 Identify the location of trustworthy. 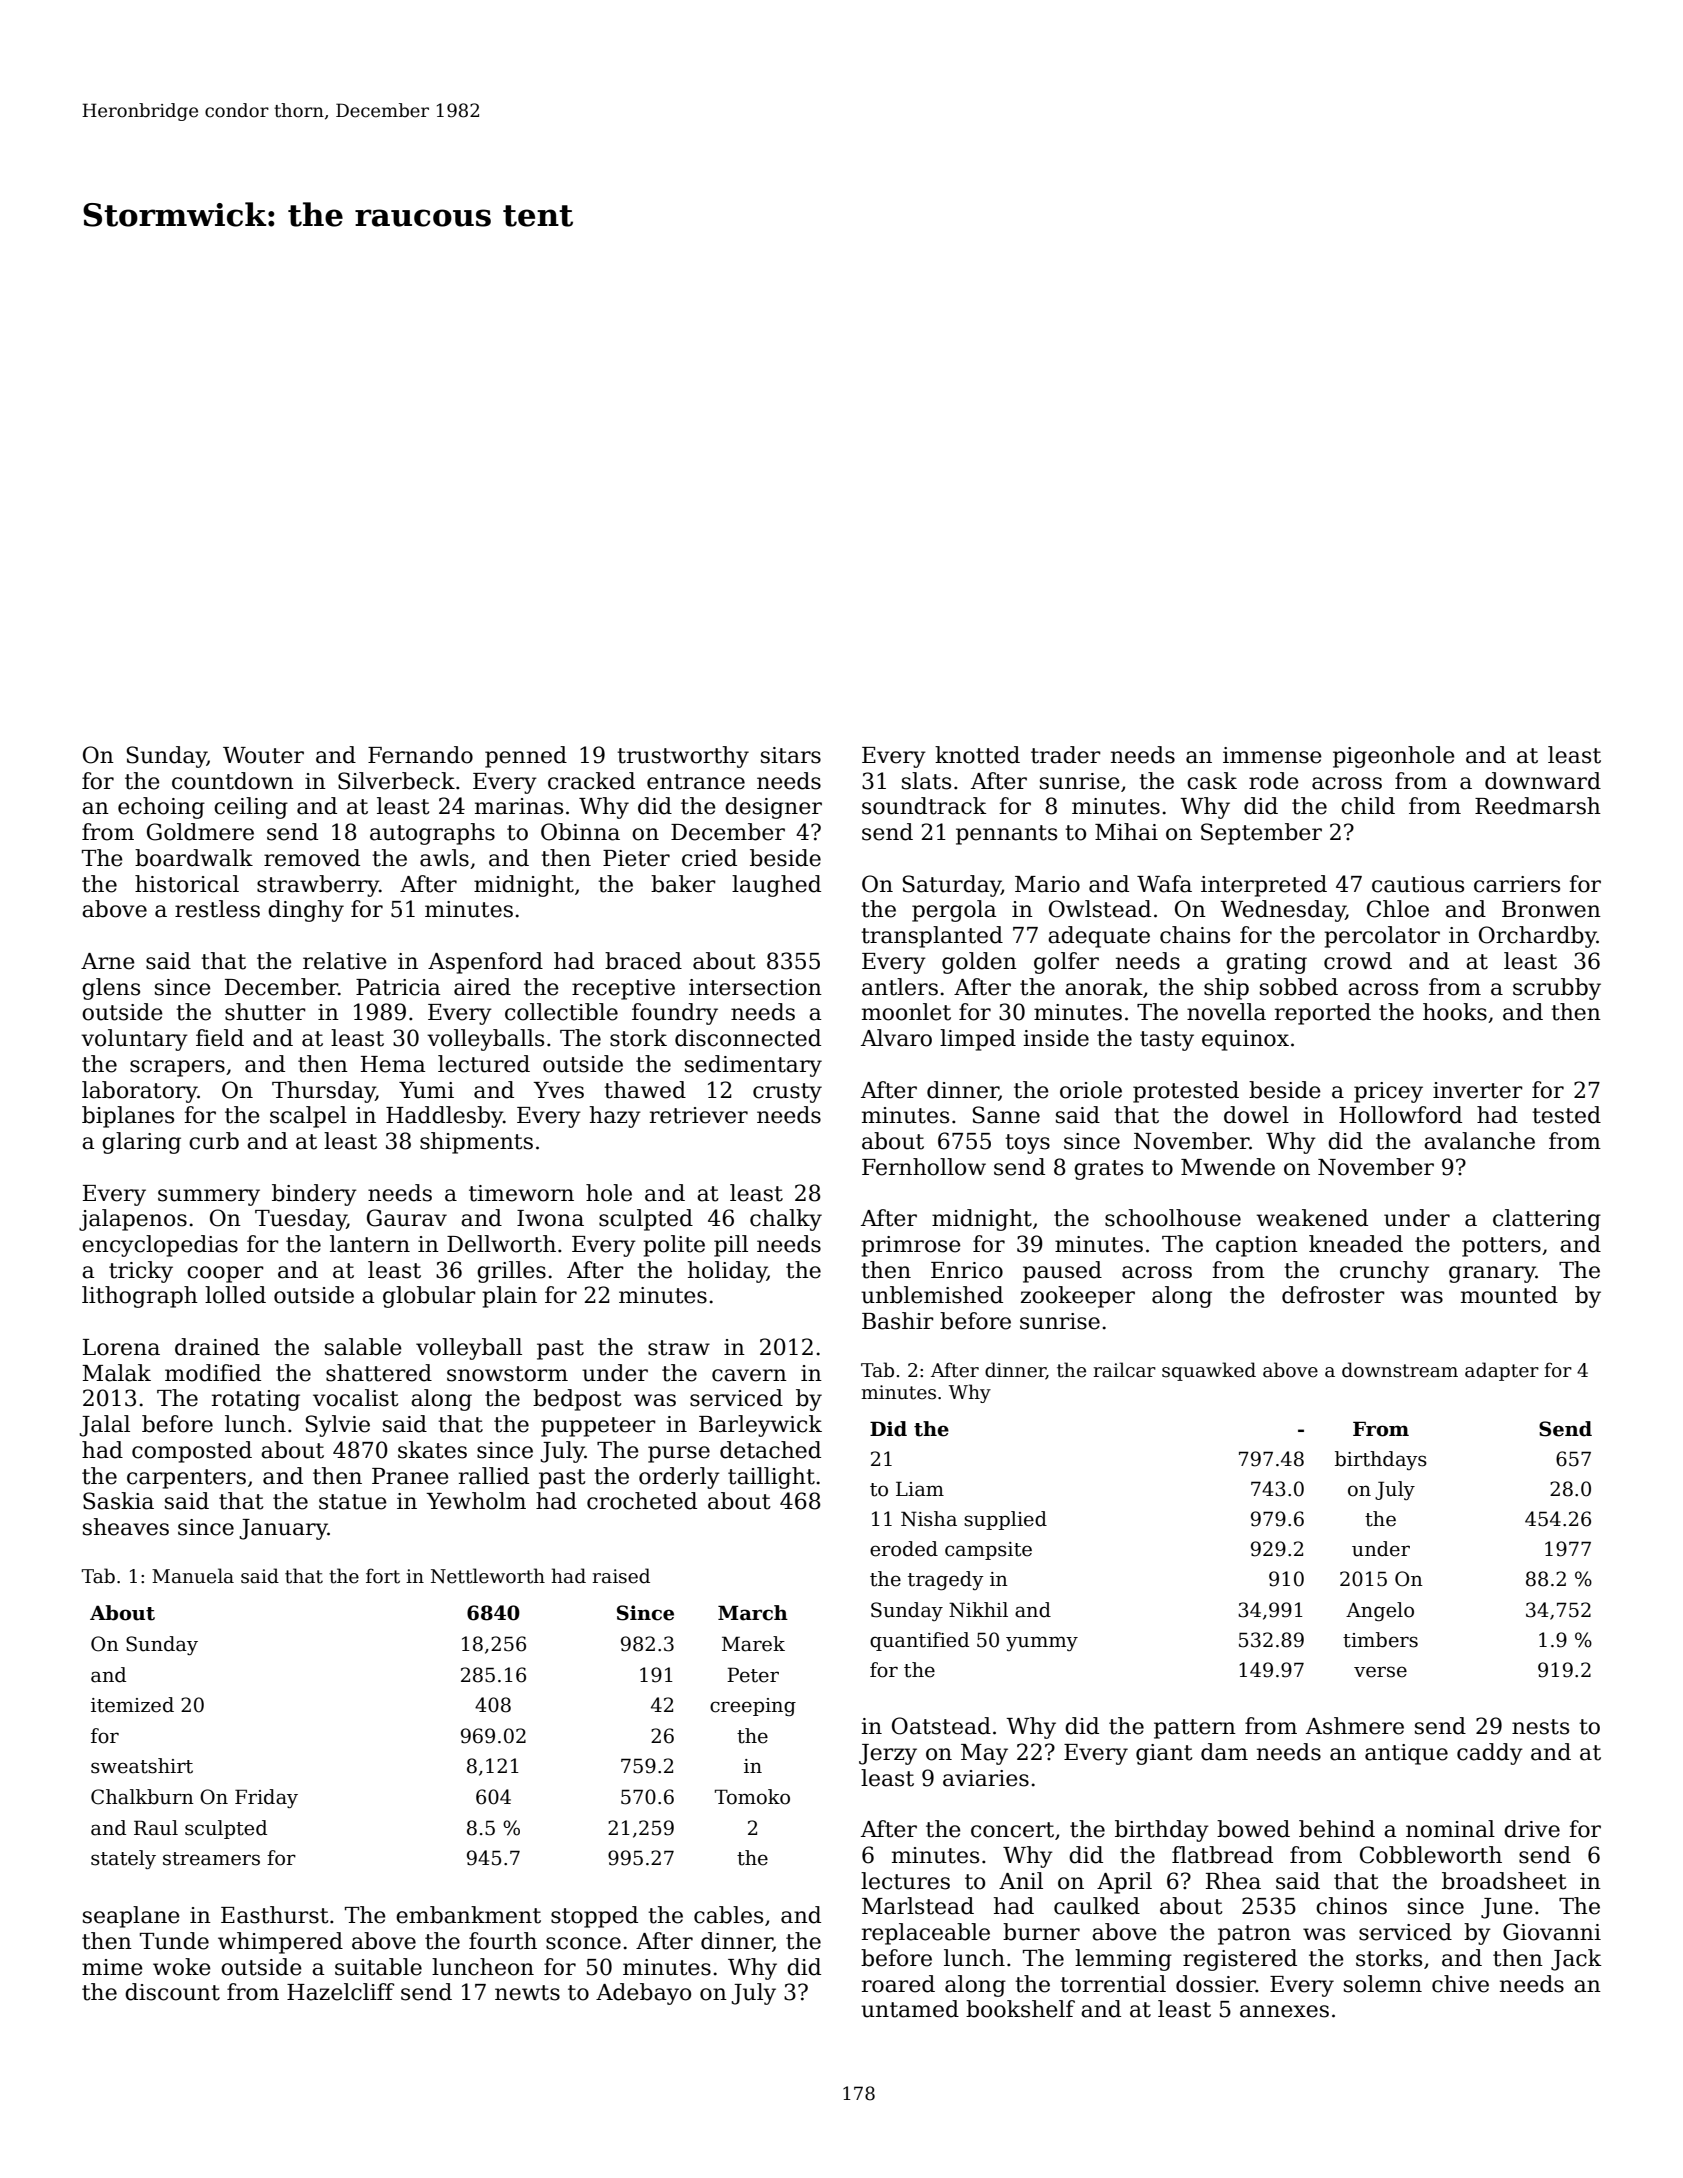
(683, 757).
